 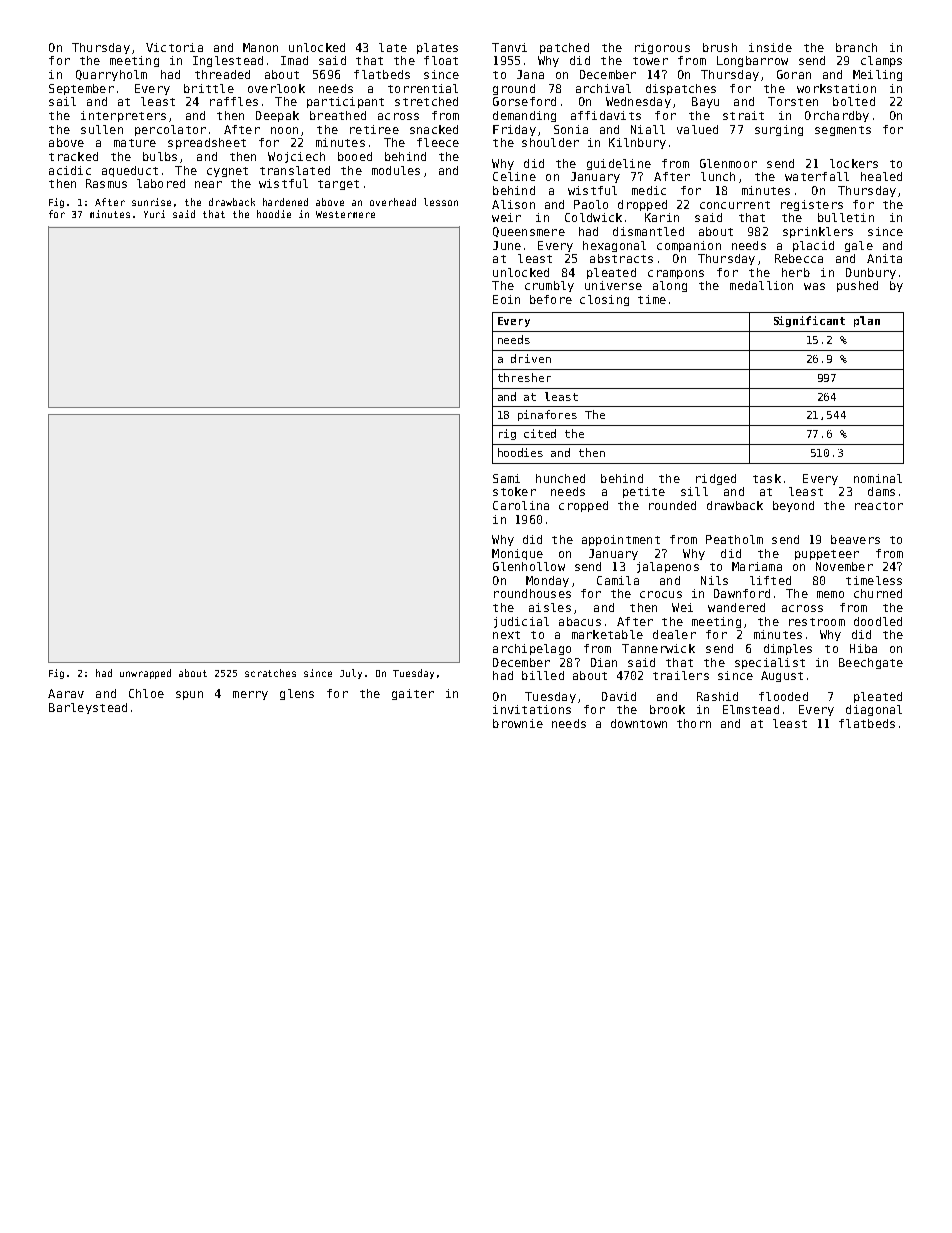 What do you see at coordinates (697, 129) in the screenshot?
I see `valued` at bounding box center [697, 129].
